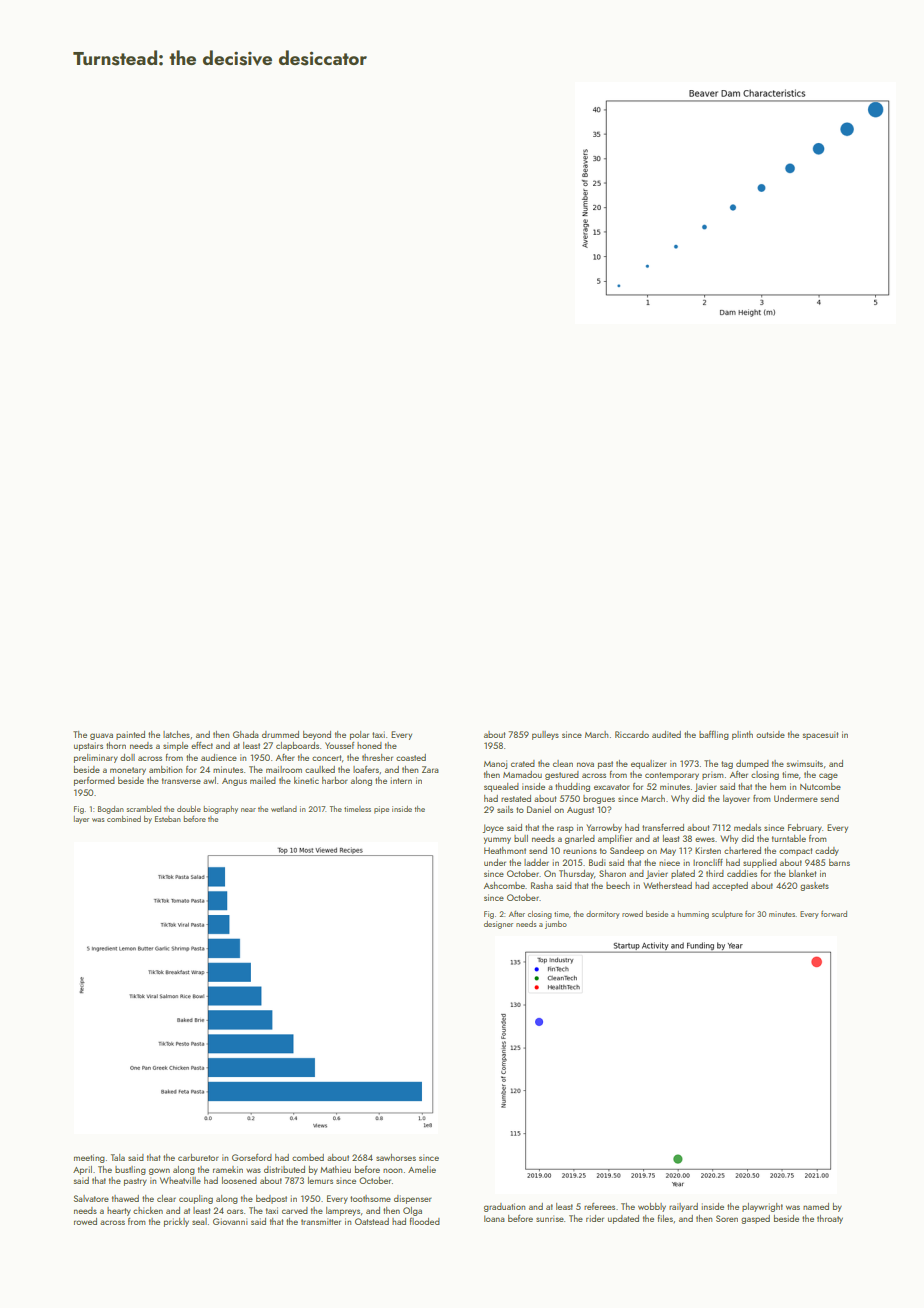 This image has width=924, height=1308. What do you see at coordinates (381, 810) in the image?
I see `pipe` at bounding box center [381, 810].
